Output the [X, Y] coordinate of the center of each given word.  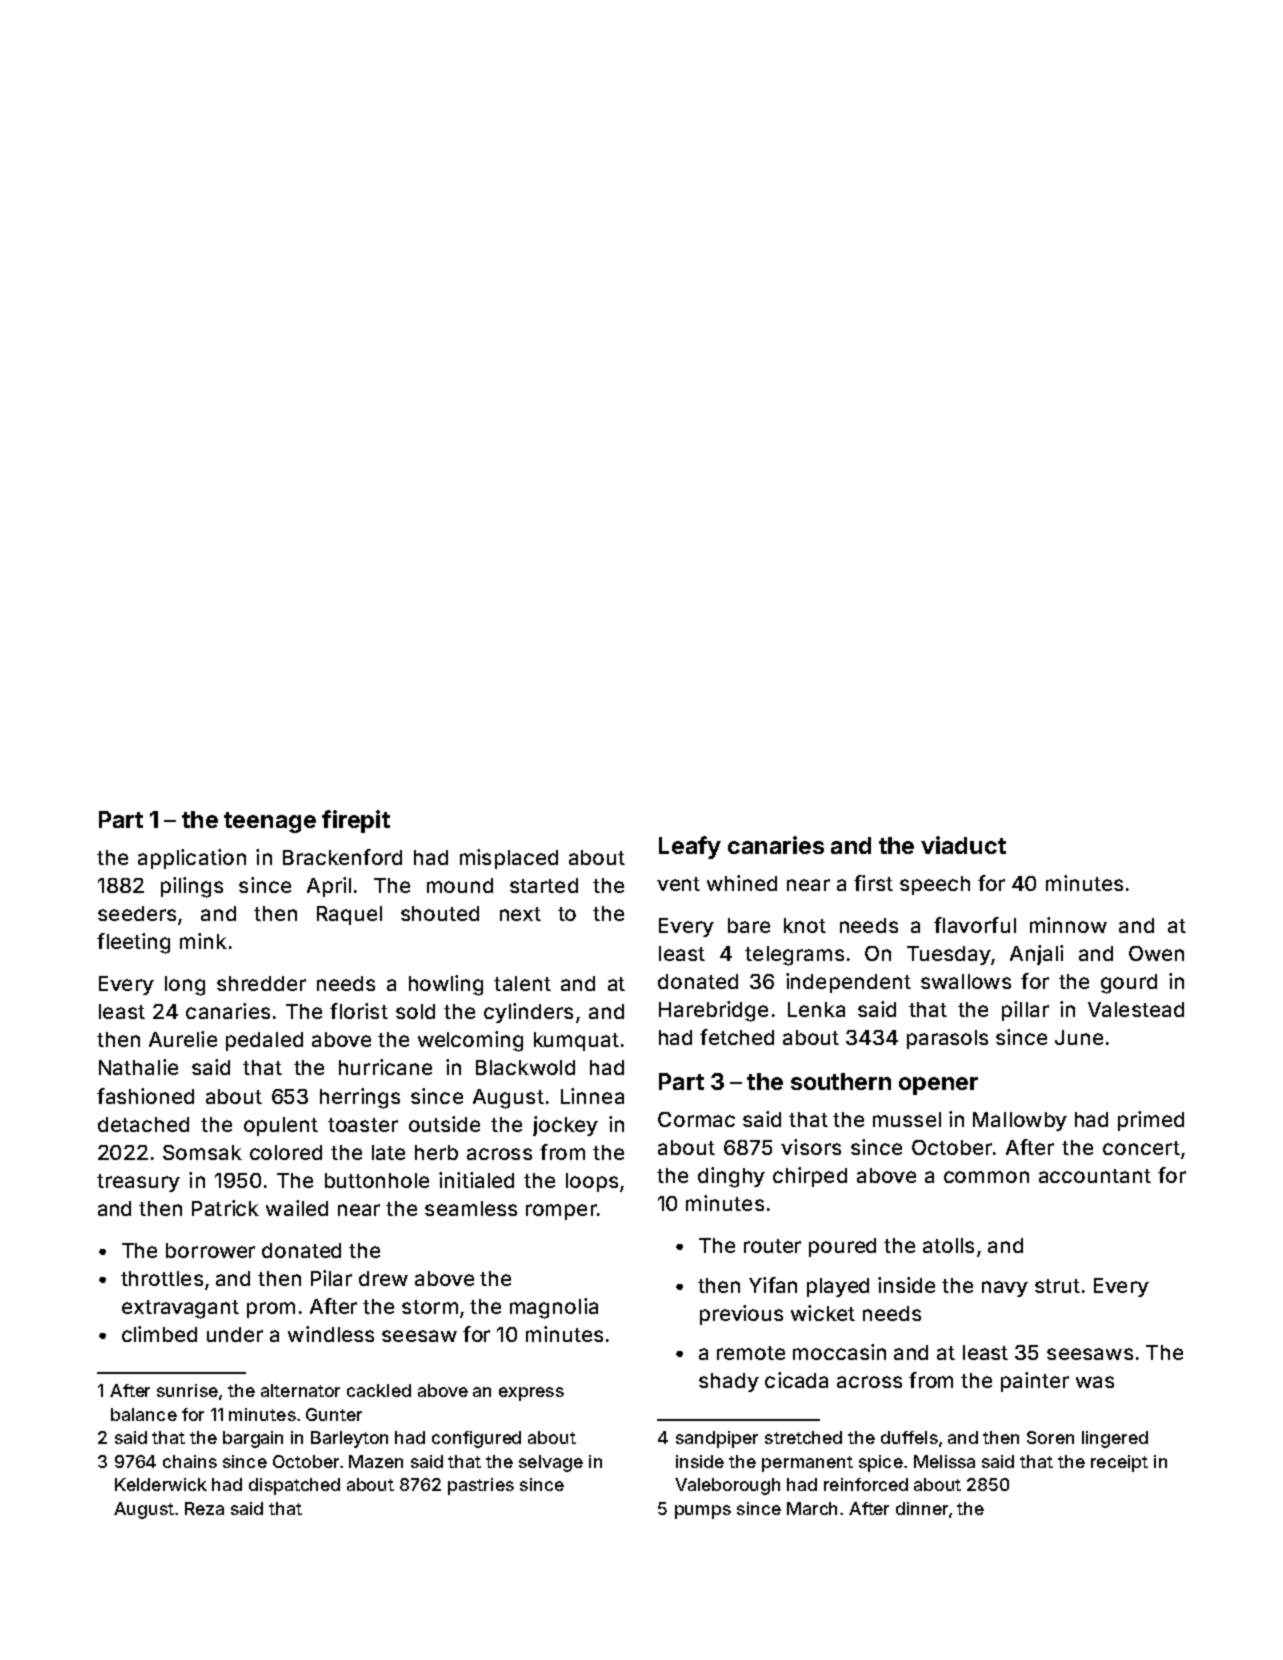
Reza [204, 1508]
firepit [356, 821]
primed [1151, 1121]
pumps [703, 1512]
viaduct [963, 845]
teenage [270, 822]
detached [143, 1124]
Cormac [696, 1119]
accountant [1095, 1176]
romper [561, 1212]
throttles [162, 1278]
